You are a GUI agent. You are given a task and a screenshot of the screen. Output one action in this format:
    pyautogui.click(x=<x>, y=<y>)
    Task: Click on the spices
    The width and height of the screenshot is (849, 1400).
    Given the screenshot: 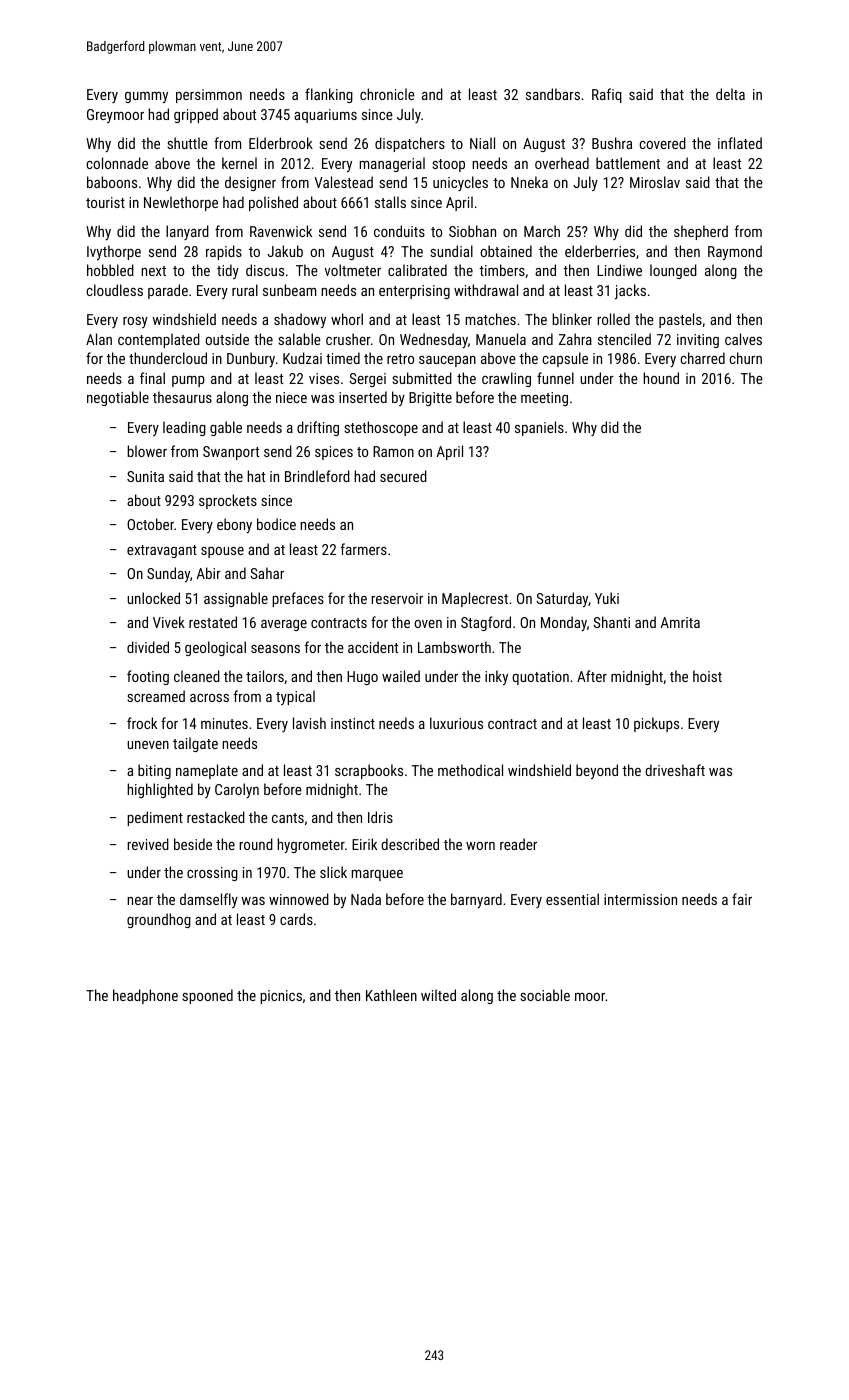 What is the action you would take?
    pyautogui.click(x=334, y=453)
